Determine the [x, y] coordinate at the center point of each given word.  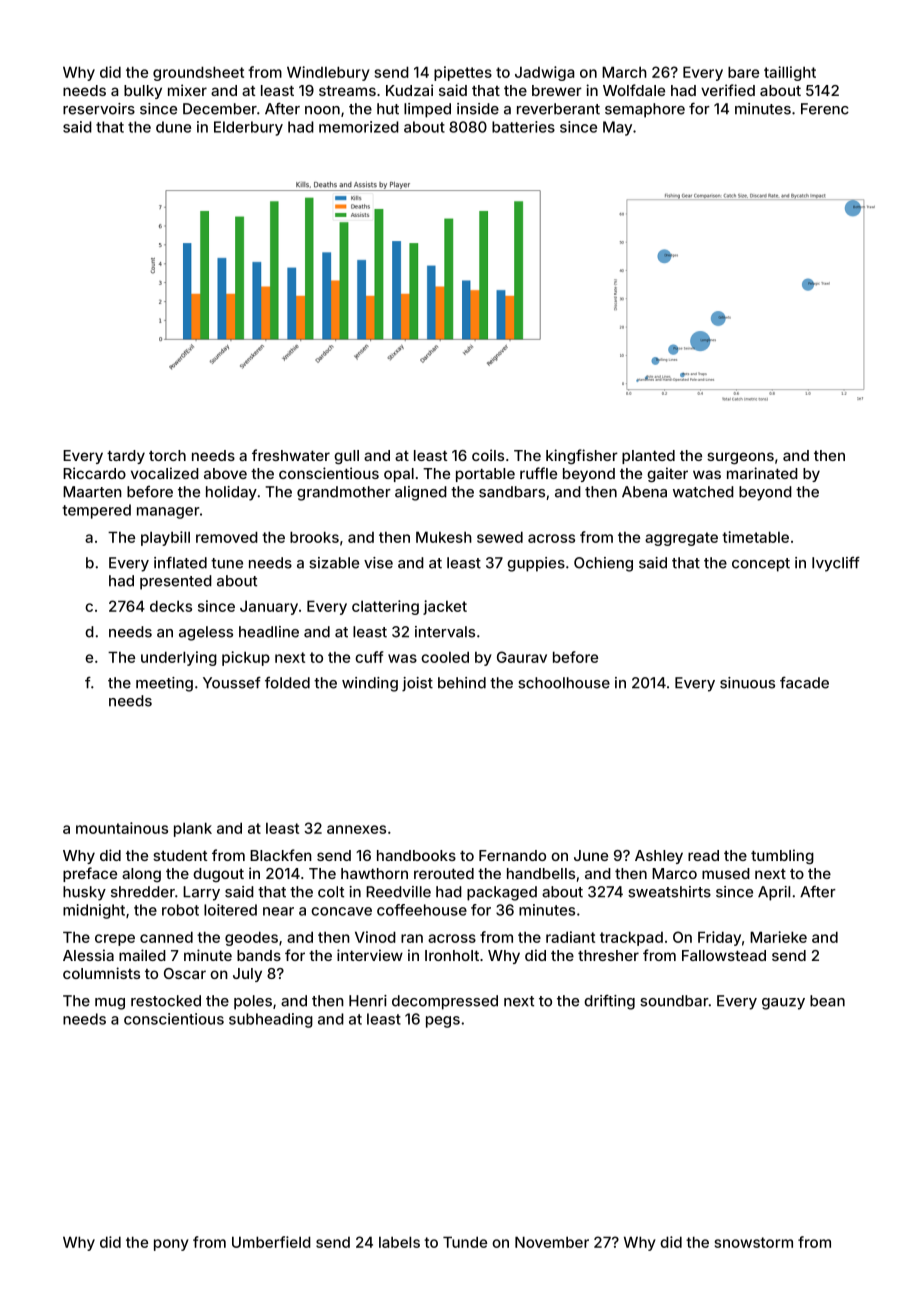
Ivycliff [836, 564]
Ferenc [825, 109]
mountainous [122, 828]
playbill [165, 538]
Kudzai [409, 90]
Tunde [465, 1242]
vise [378, 563]
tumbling [782, 857]
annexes [356, 829]
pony [171, 1245]
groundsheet [198, 73]
